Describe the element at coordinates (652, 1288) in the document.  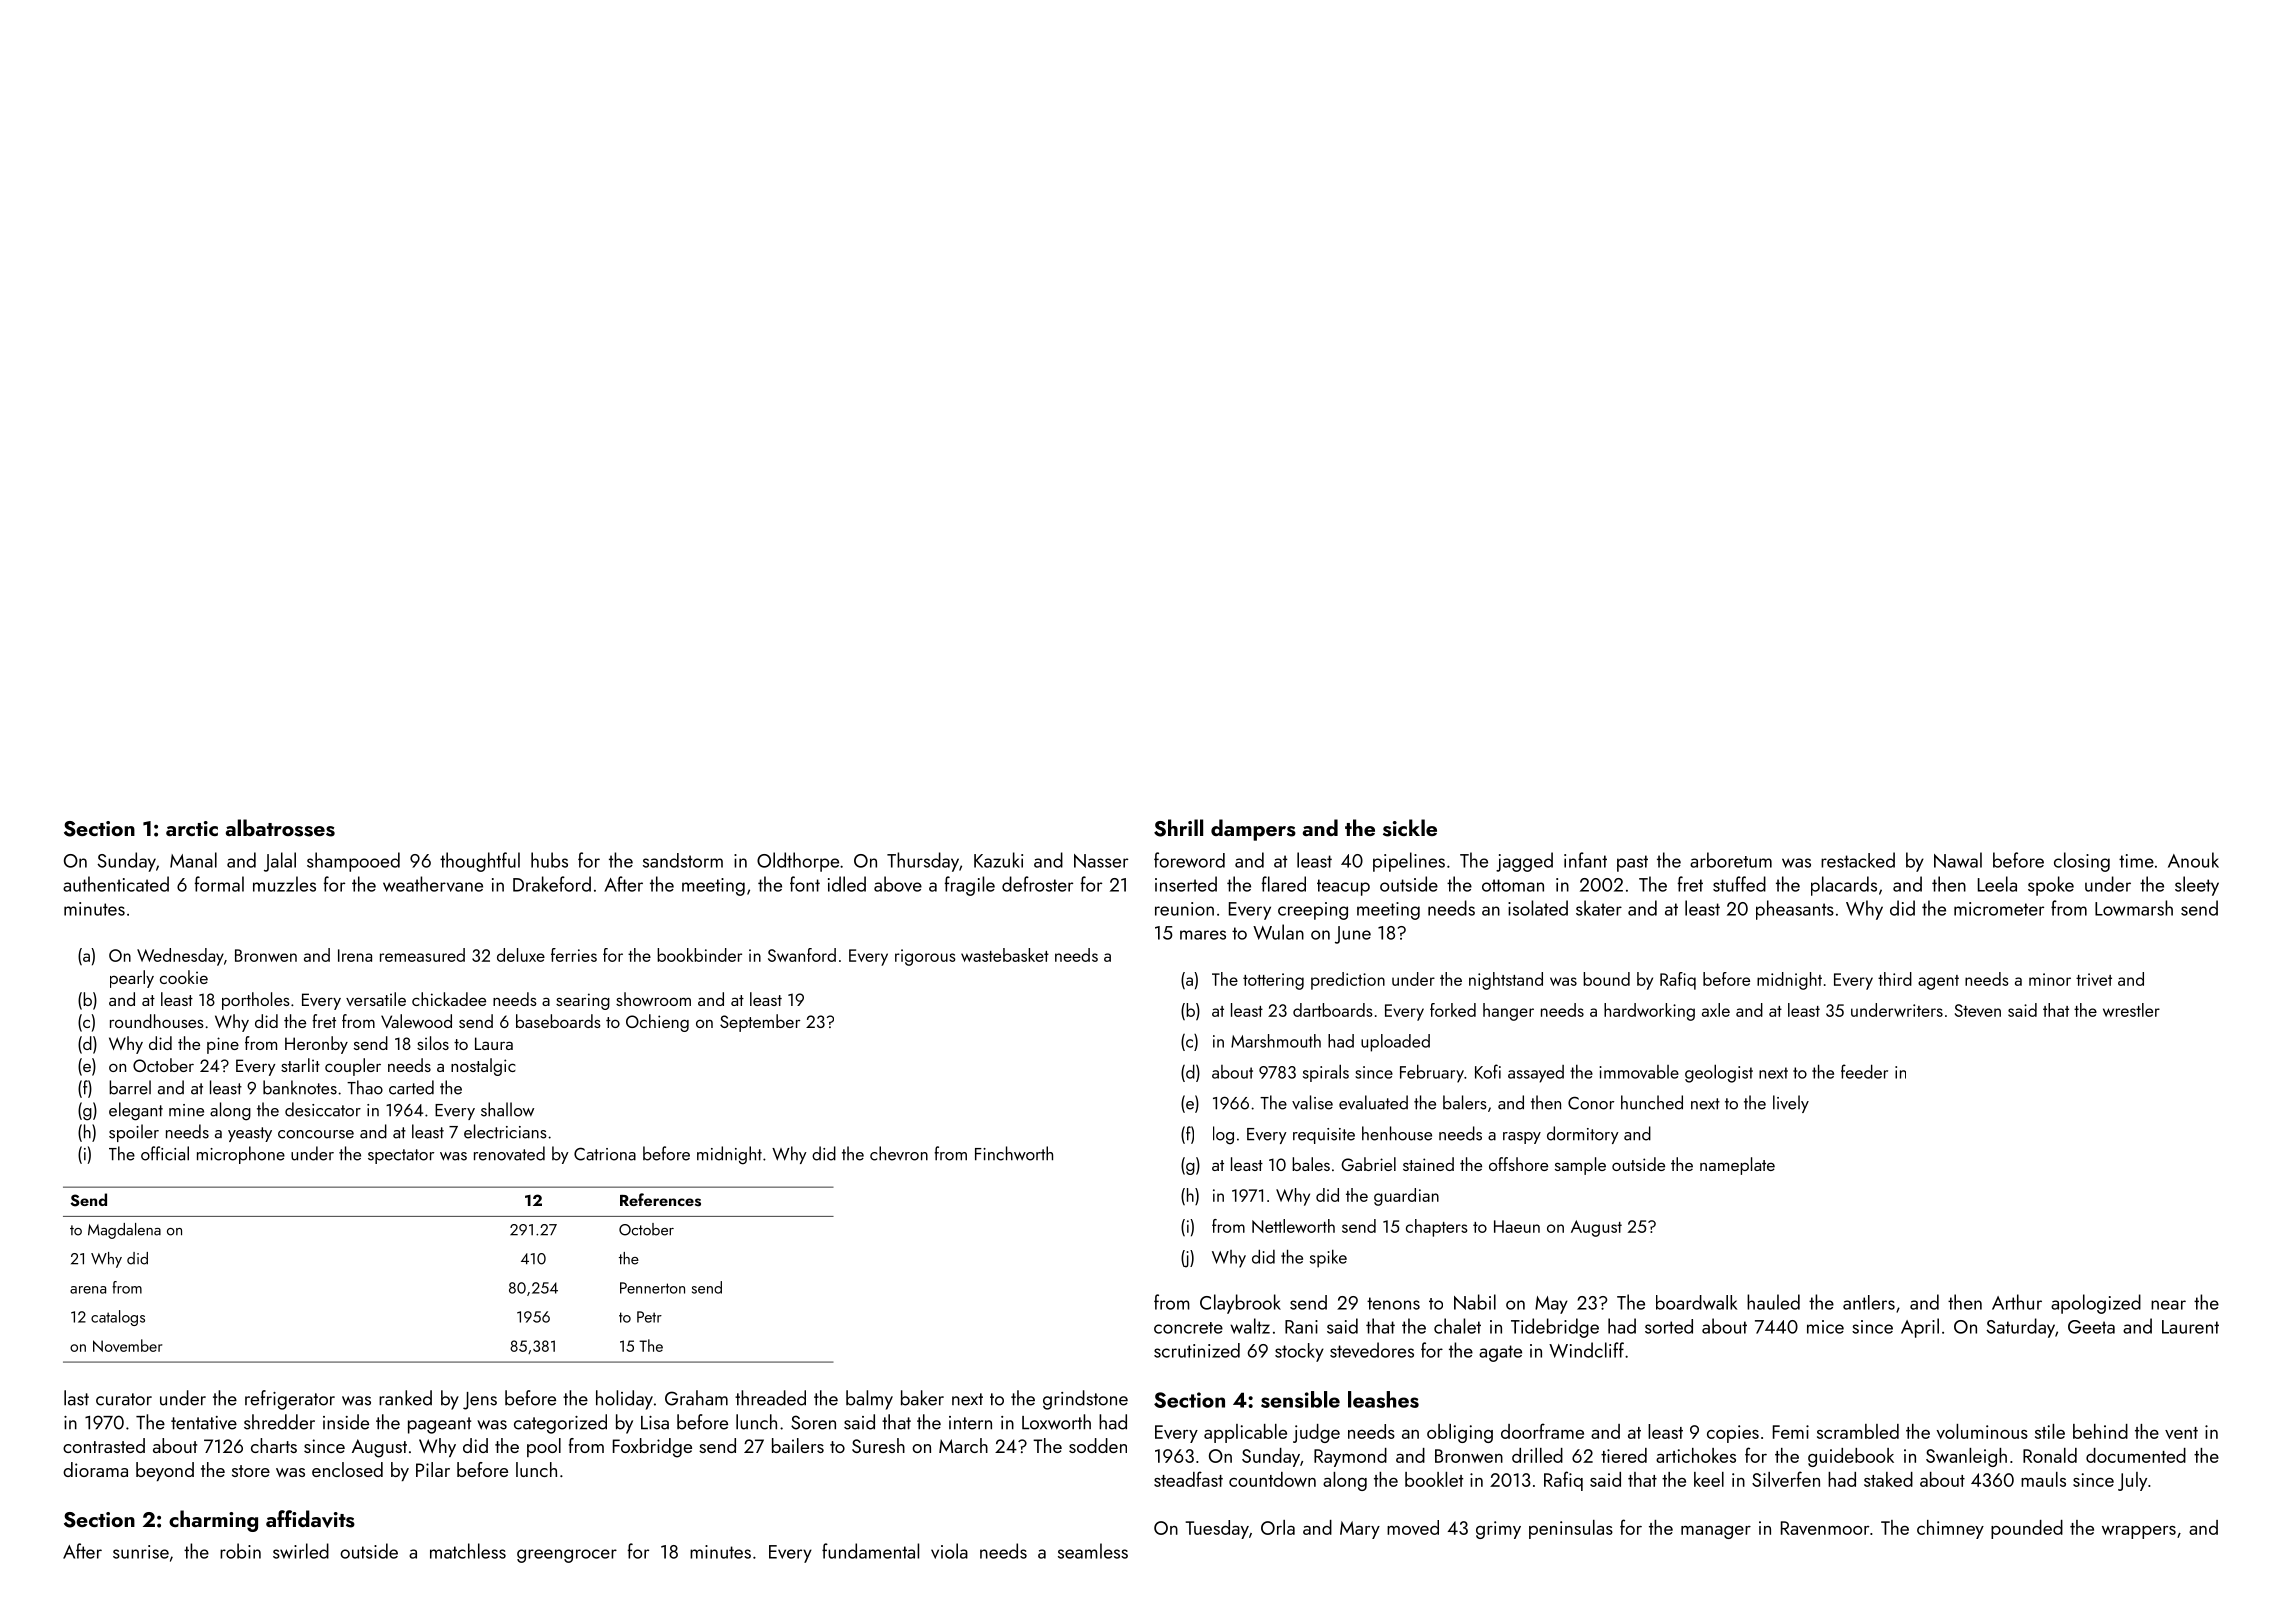
I see `Pennerton` at that location.
